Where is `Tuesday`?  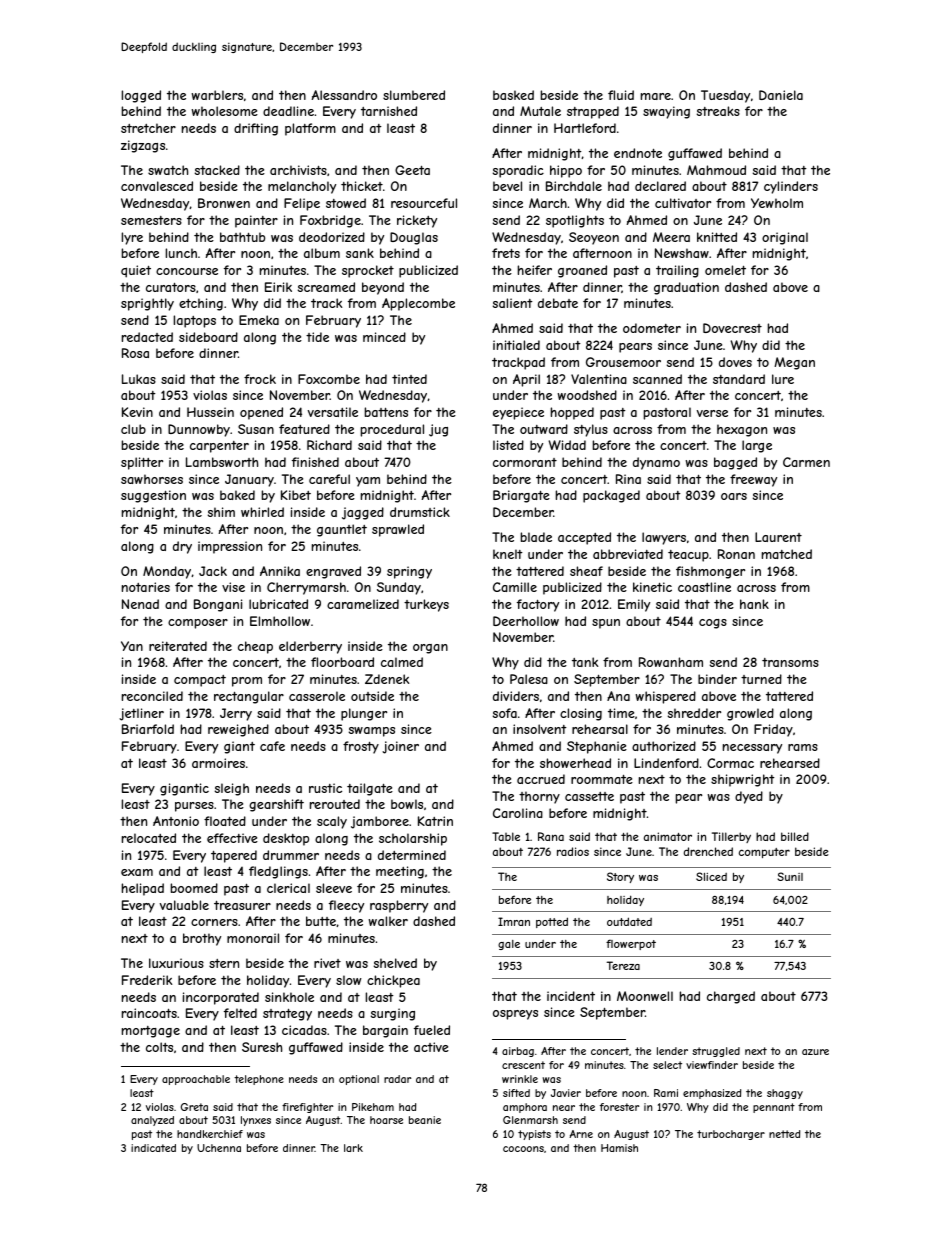
Tuesday is located at coordinates (725, 96).
